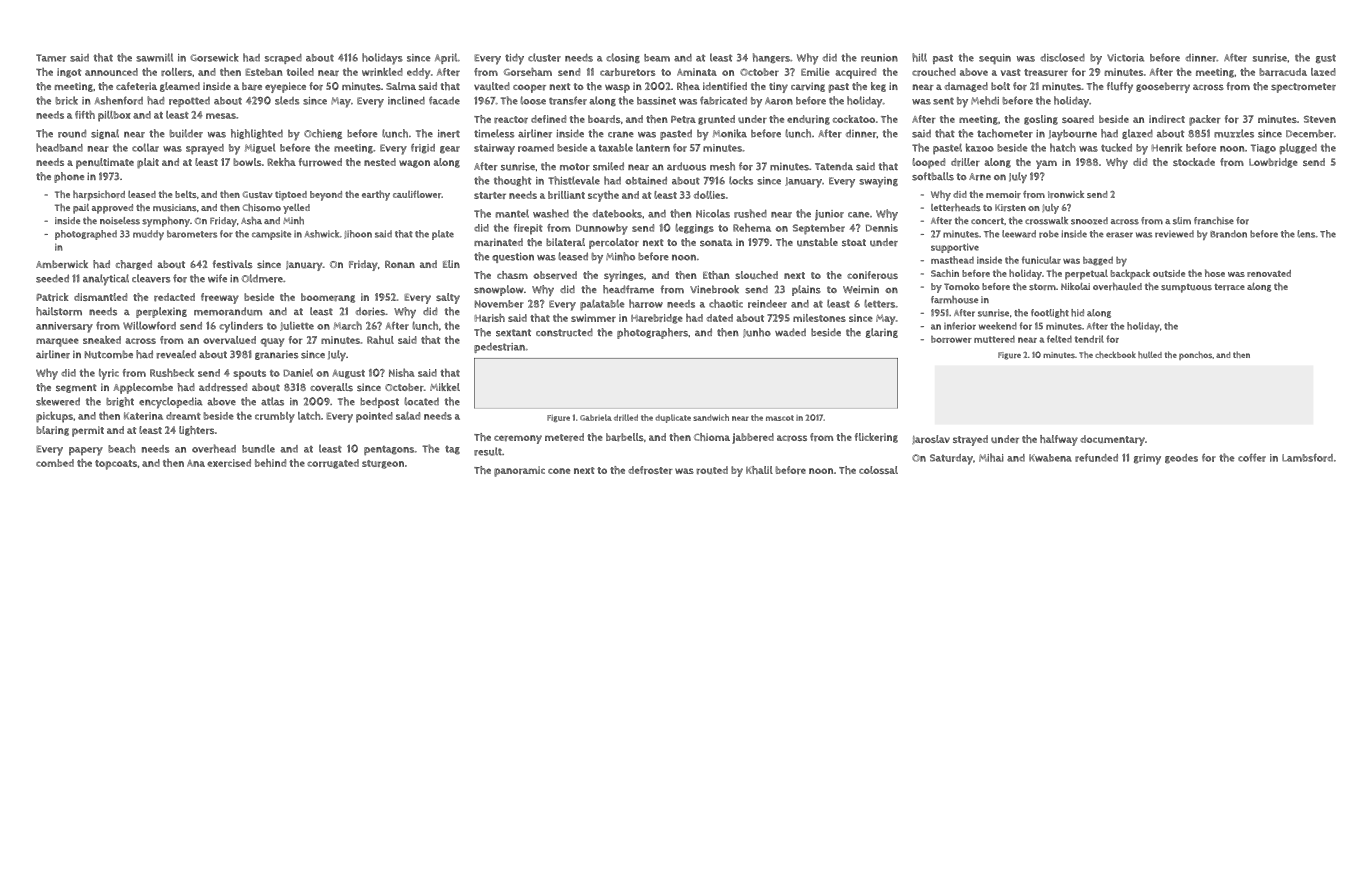  Describe the element at coordinates (657, 319) in the screenshot. I see `Harebridge` at that location.
